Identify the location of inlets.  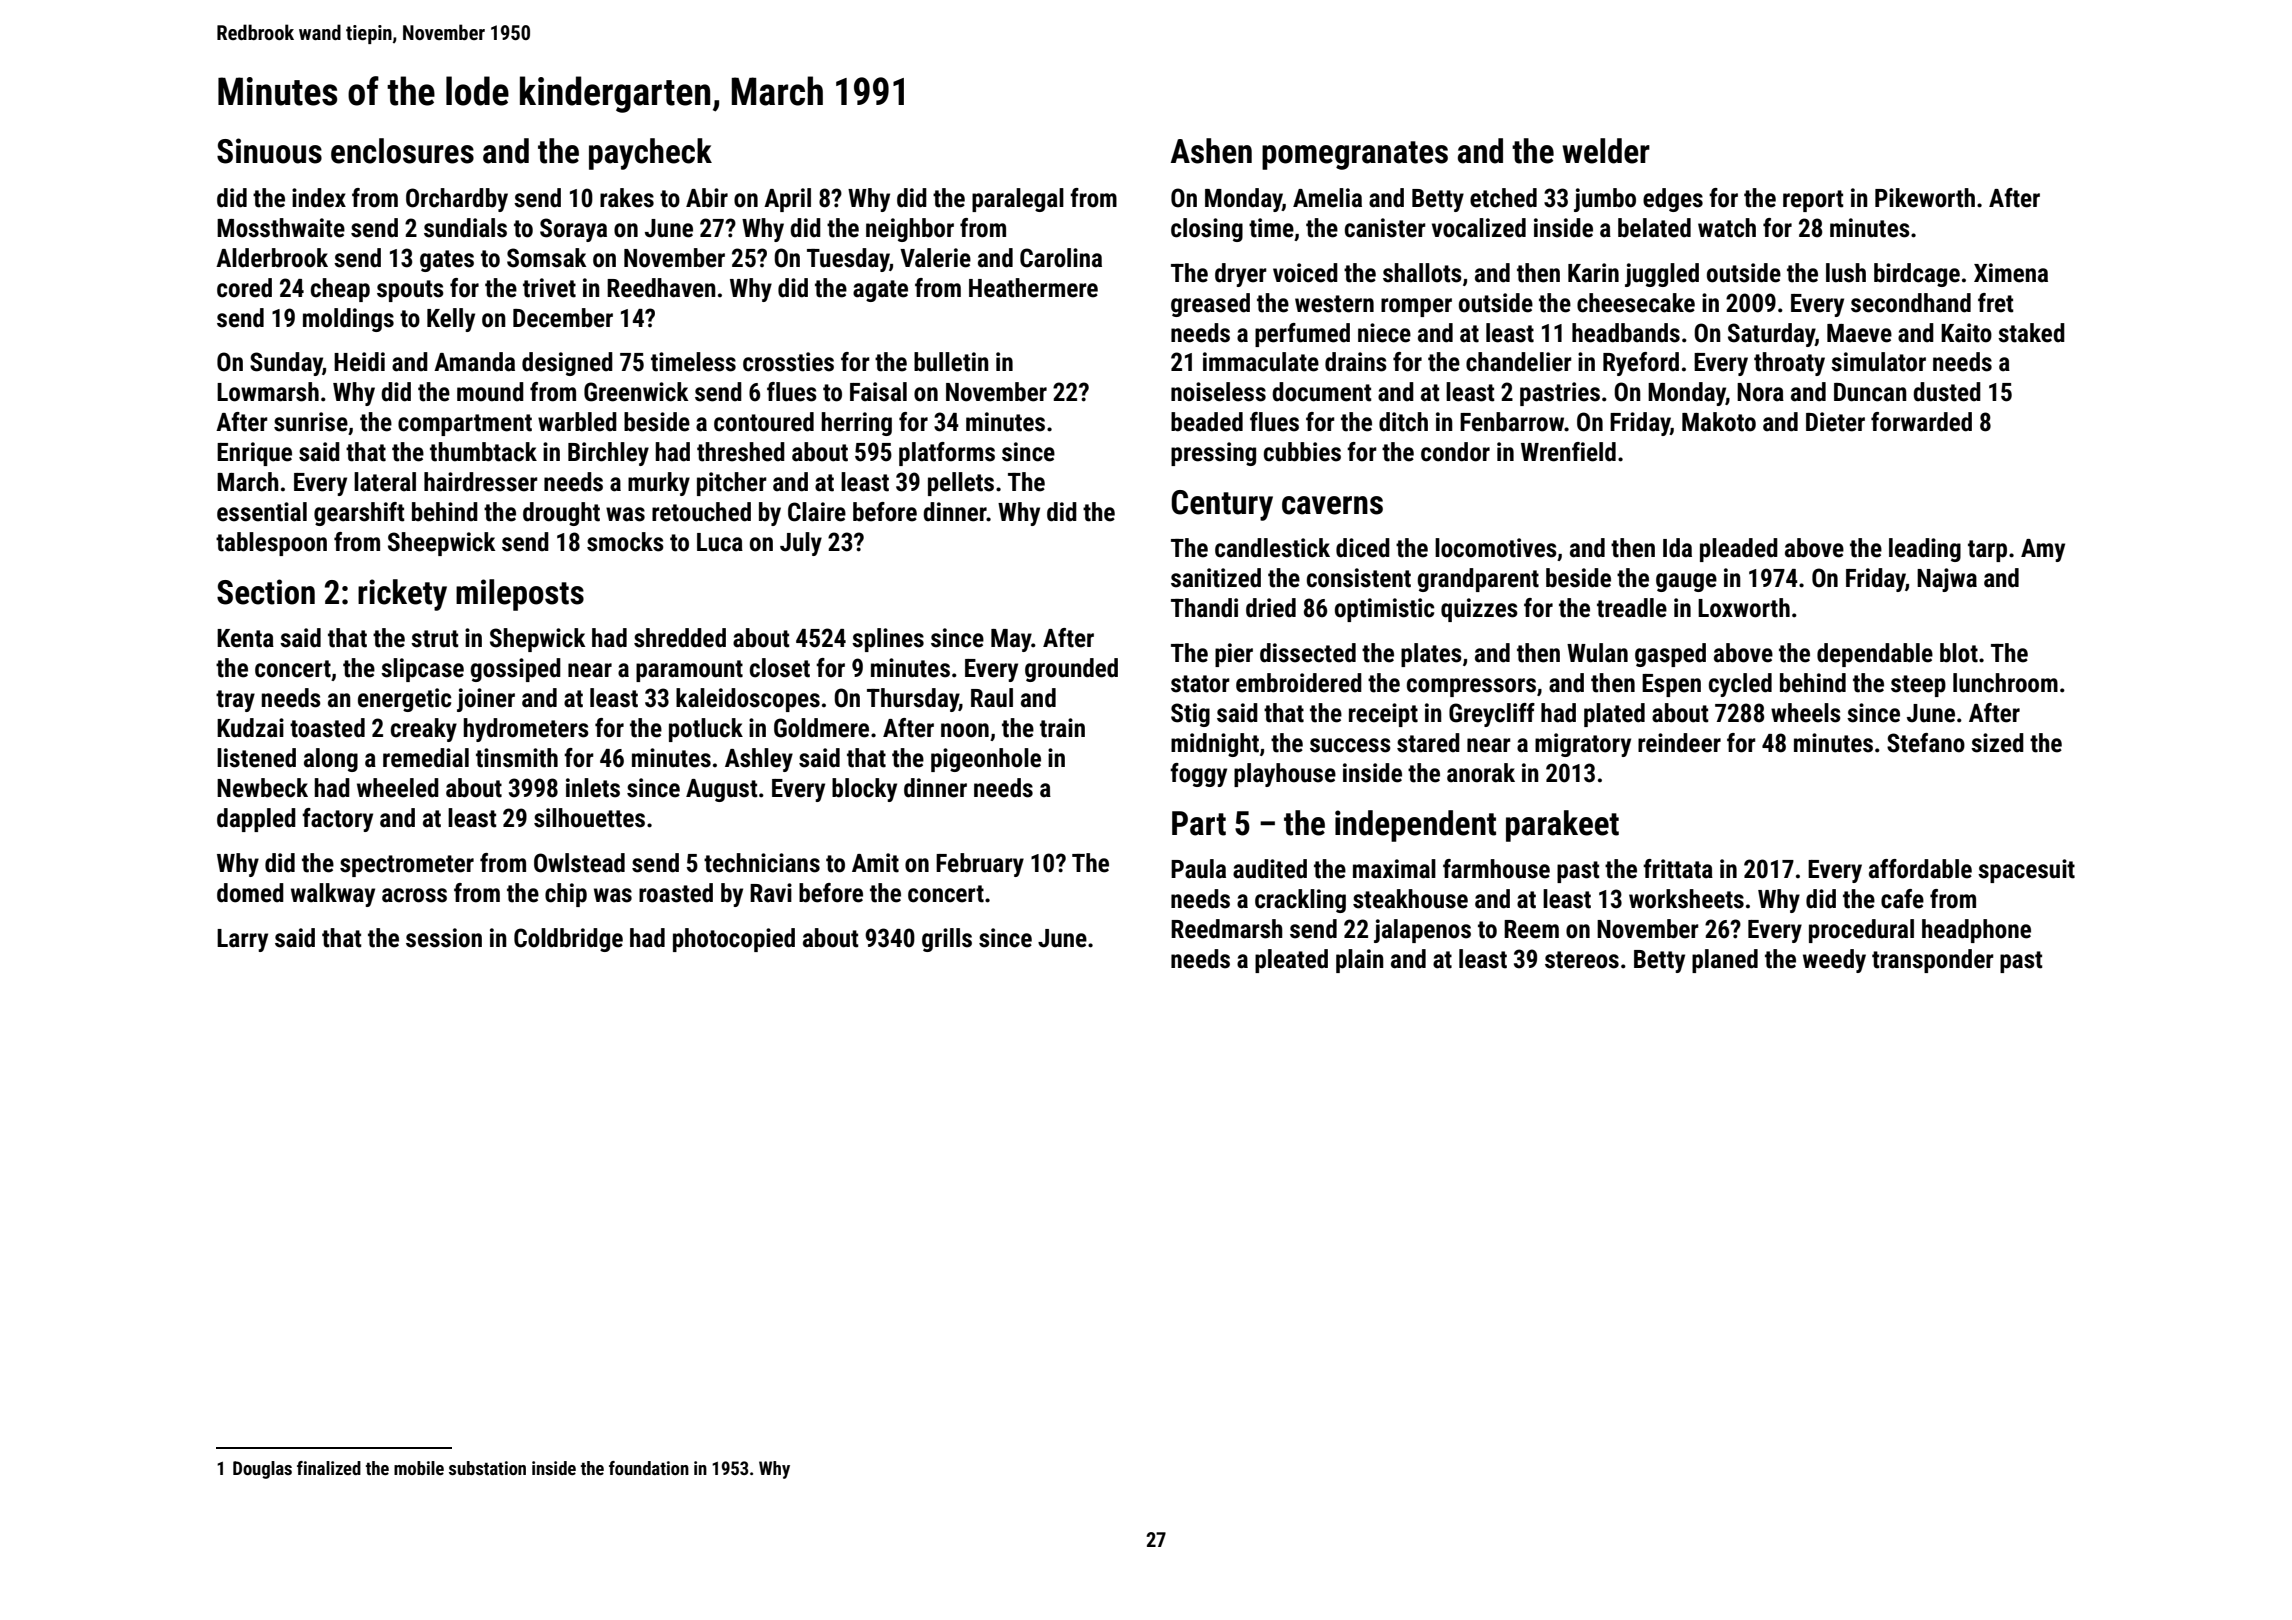
(593, 788).
